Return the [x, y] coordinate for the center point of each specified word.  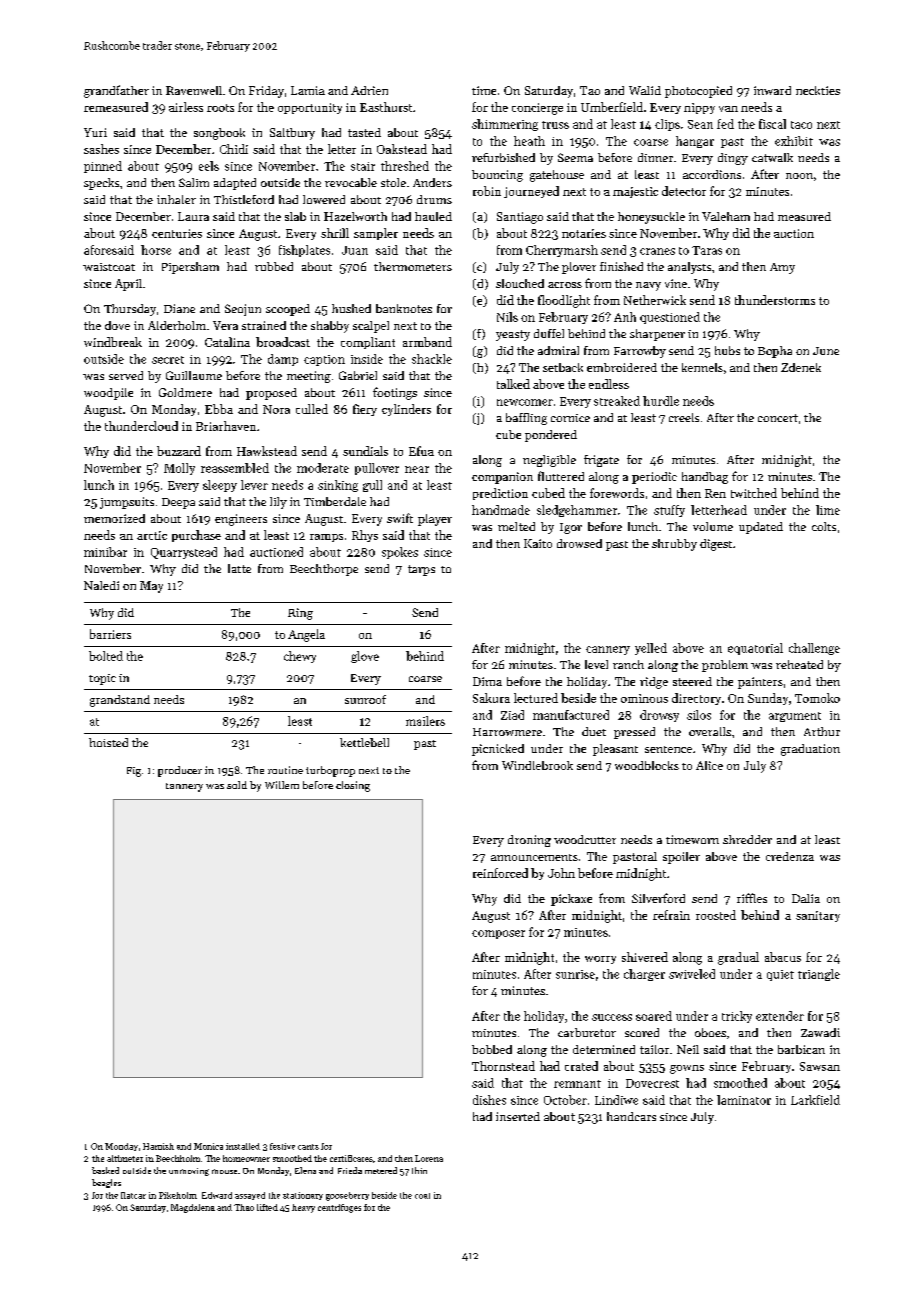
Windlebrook [537, 765]
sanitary [818, 916]
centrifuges [339, 1208]
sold [237, 785]
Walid [645, 90]
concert [778, 418]
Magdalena [193, 1208]
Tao [590, 90]
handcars [631, 1116]
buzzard [179, 451]
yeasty [513, 335]
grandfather [116, 91]
